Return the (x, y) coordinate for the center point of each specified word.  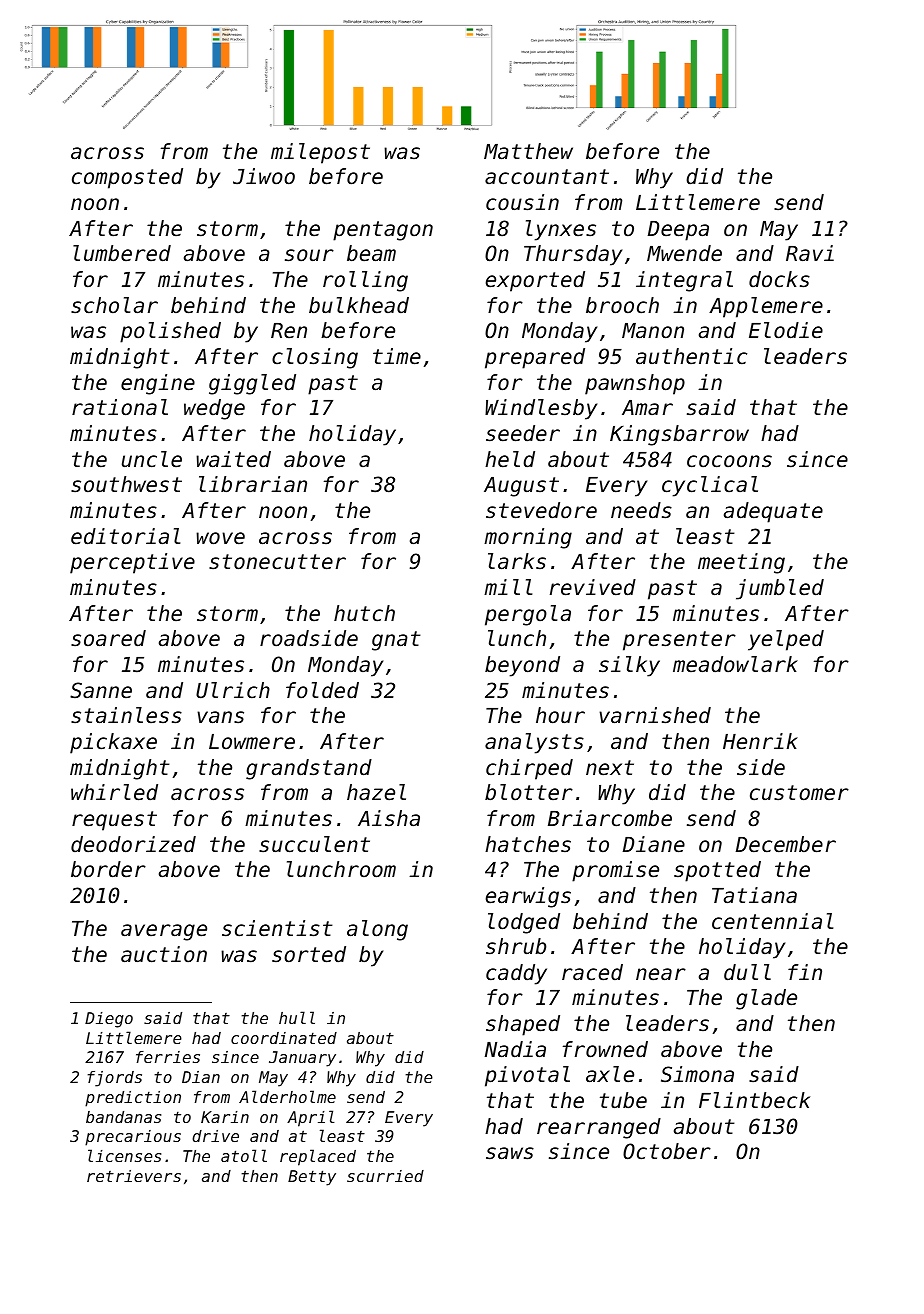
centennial (772, 921)
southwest (126, 484)
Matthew (528, 151)
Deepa (678, 231)
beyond (522, 666)
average (164, 932)
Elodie (786, 330)
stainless (126, 715)
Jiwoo (264, 176)
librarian (253, 484)
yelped (786, 640)
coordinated (284, 1038)
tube (623, 1100)
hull (297, 1017)
